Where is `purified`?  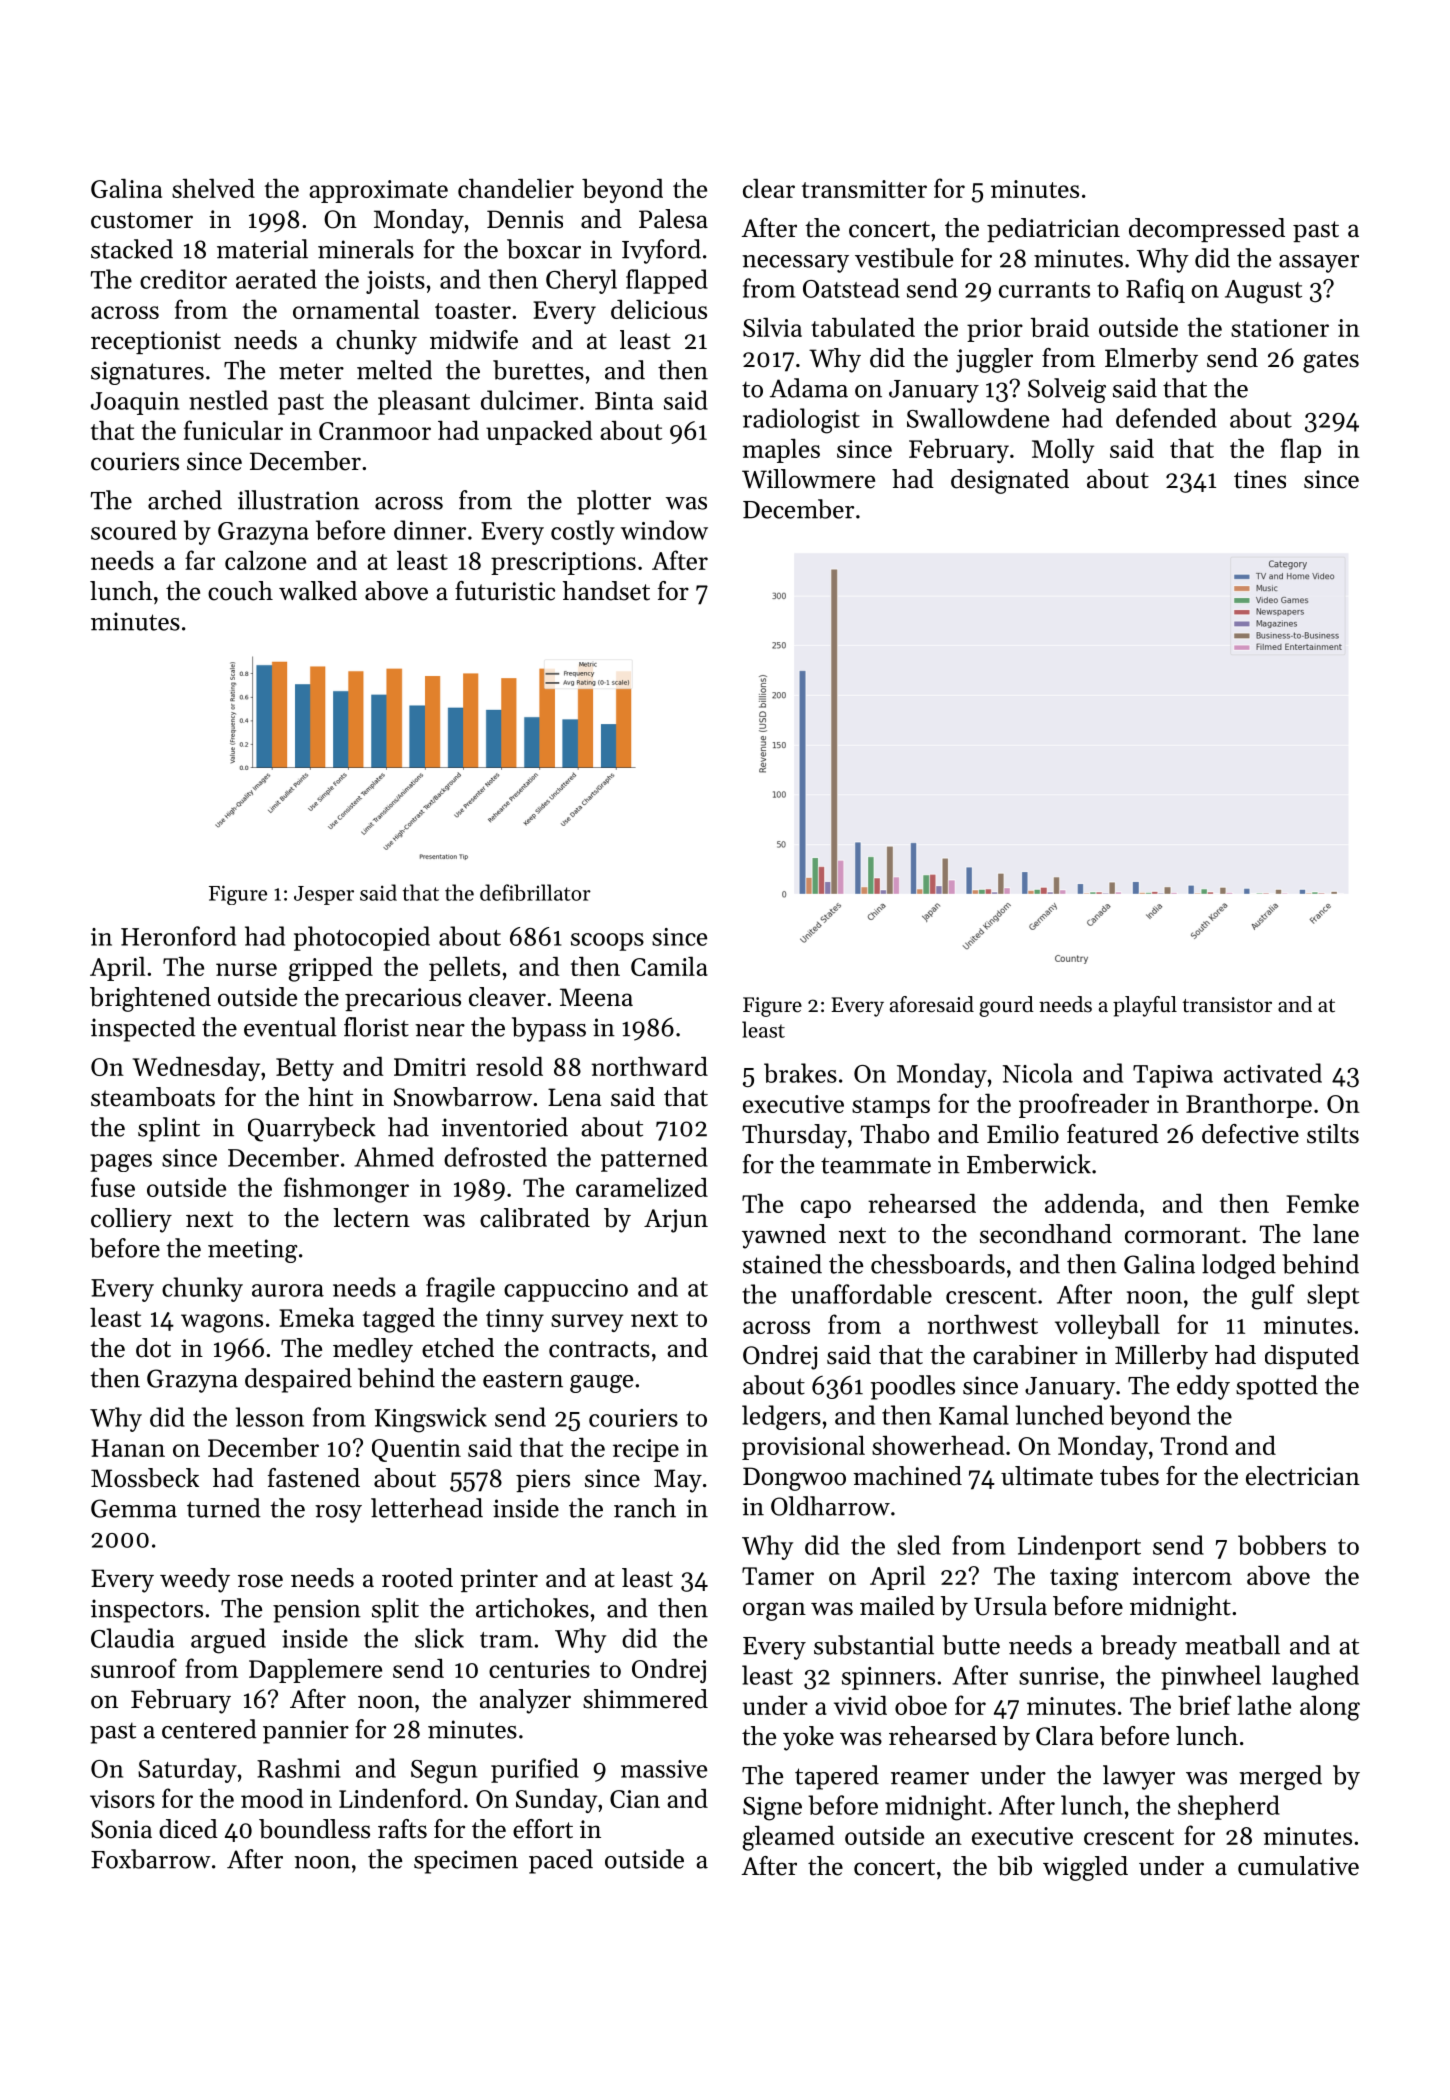 purified is located at coordinates (535, 1770).
